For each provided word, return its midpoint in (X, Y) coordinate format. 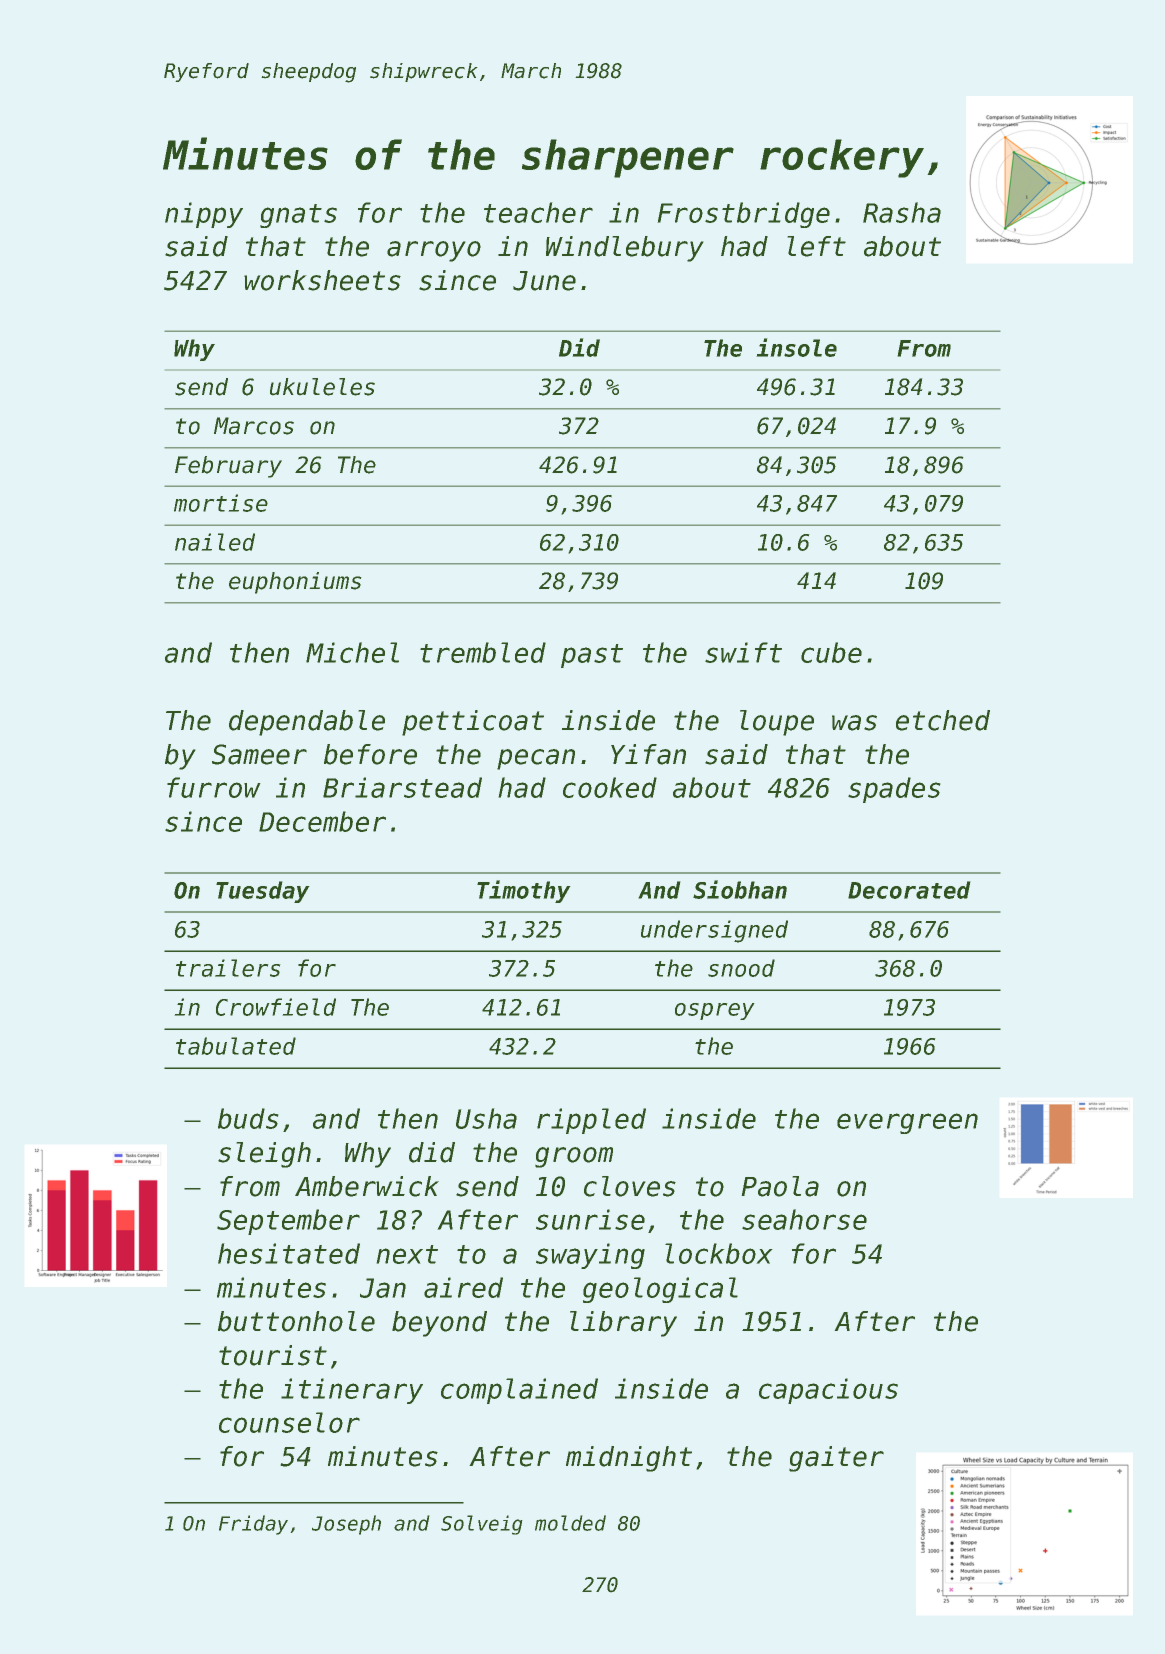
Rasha (902, 212)
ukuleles (322, 387)
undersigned (714, 931)
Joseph (346, 1525)
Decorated (909, 890)
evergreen (907, 1123)
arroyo (434, 251)
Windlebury (624, 249)
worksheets (322, 280)
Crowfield (276, 1007)
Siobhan (740, 889)
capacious (828, 1391)
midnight (629, 1459)
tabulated (236, 1046)
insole (797, 347)
